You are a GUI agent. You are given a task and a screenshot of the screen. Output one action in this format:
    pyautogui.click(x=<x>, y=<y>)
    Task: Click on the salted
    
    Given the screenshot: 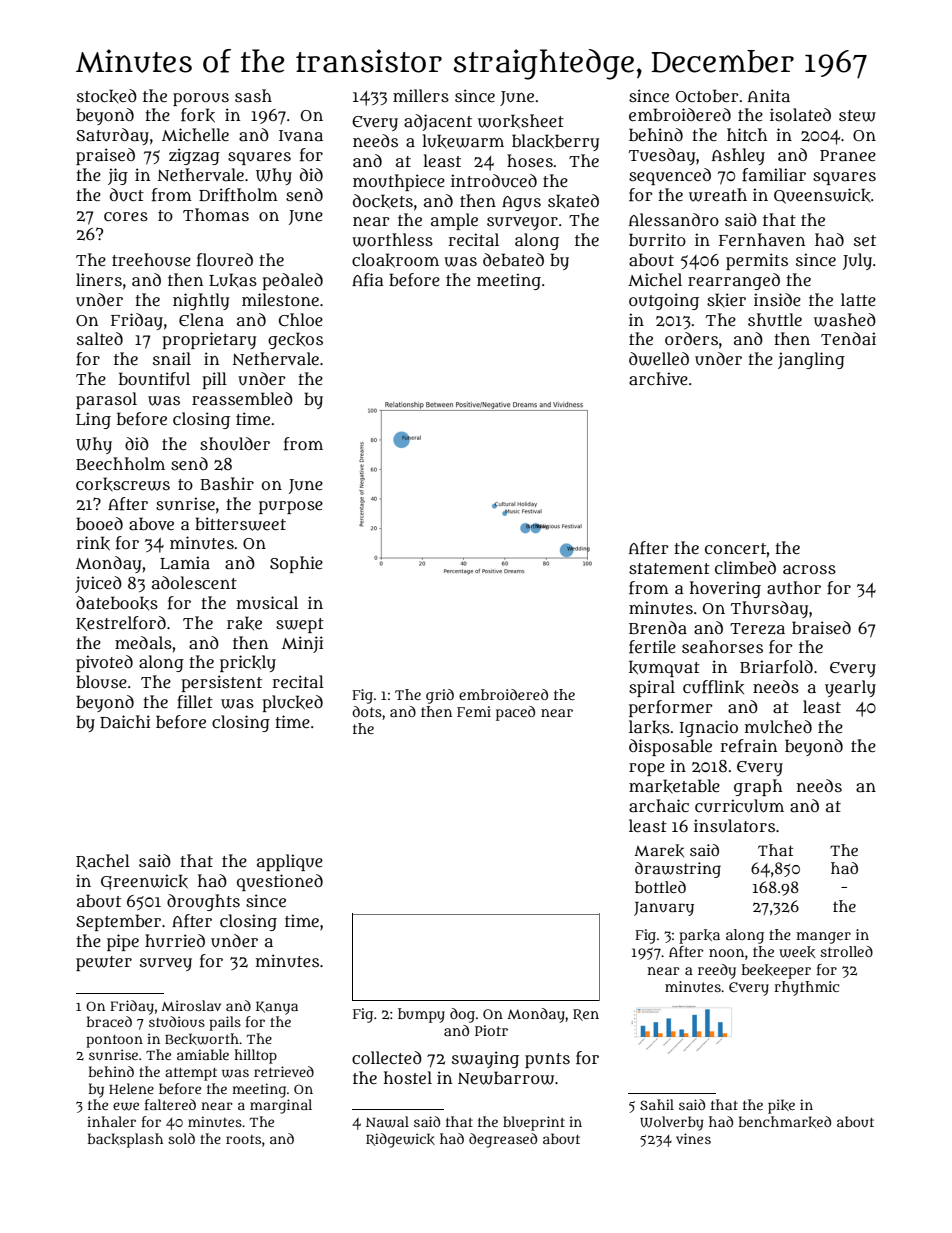 What is the action you would take?
    pyautogui.click(x=100, y=338)
